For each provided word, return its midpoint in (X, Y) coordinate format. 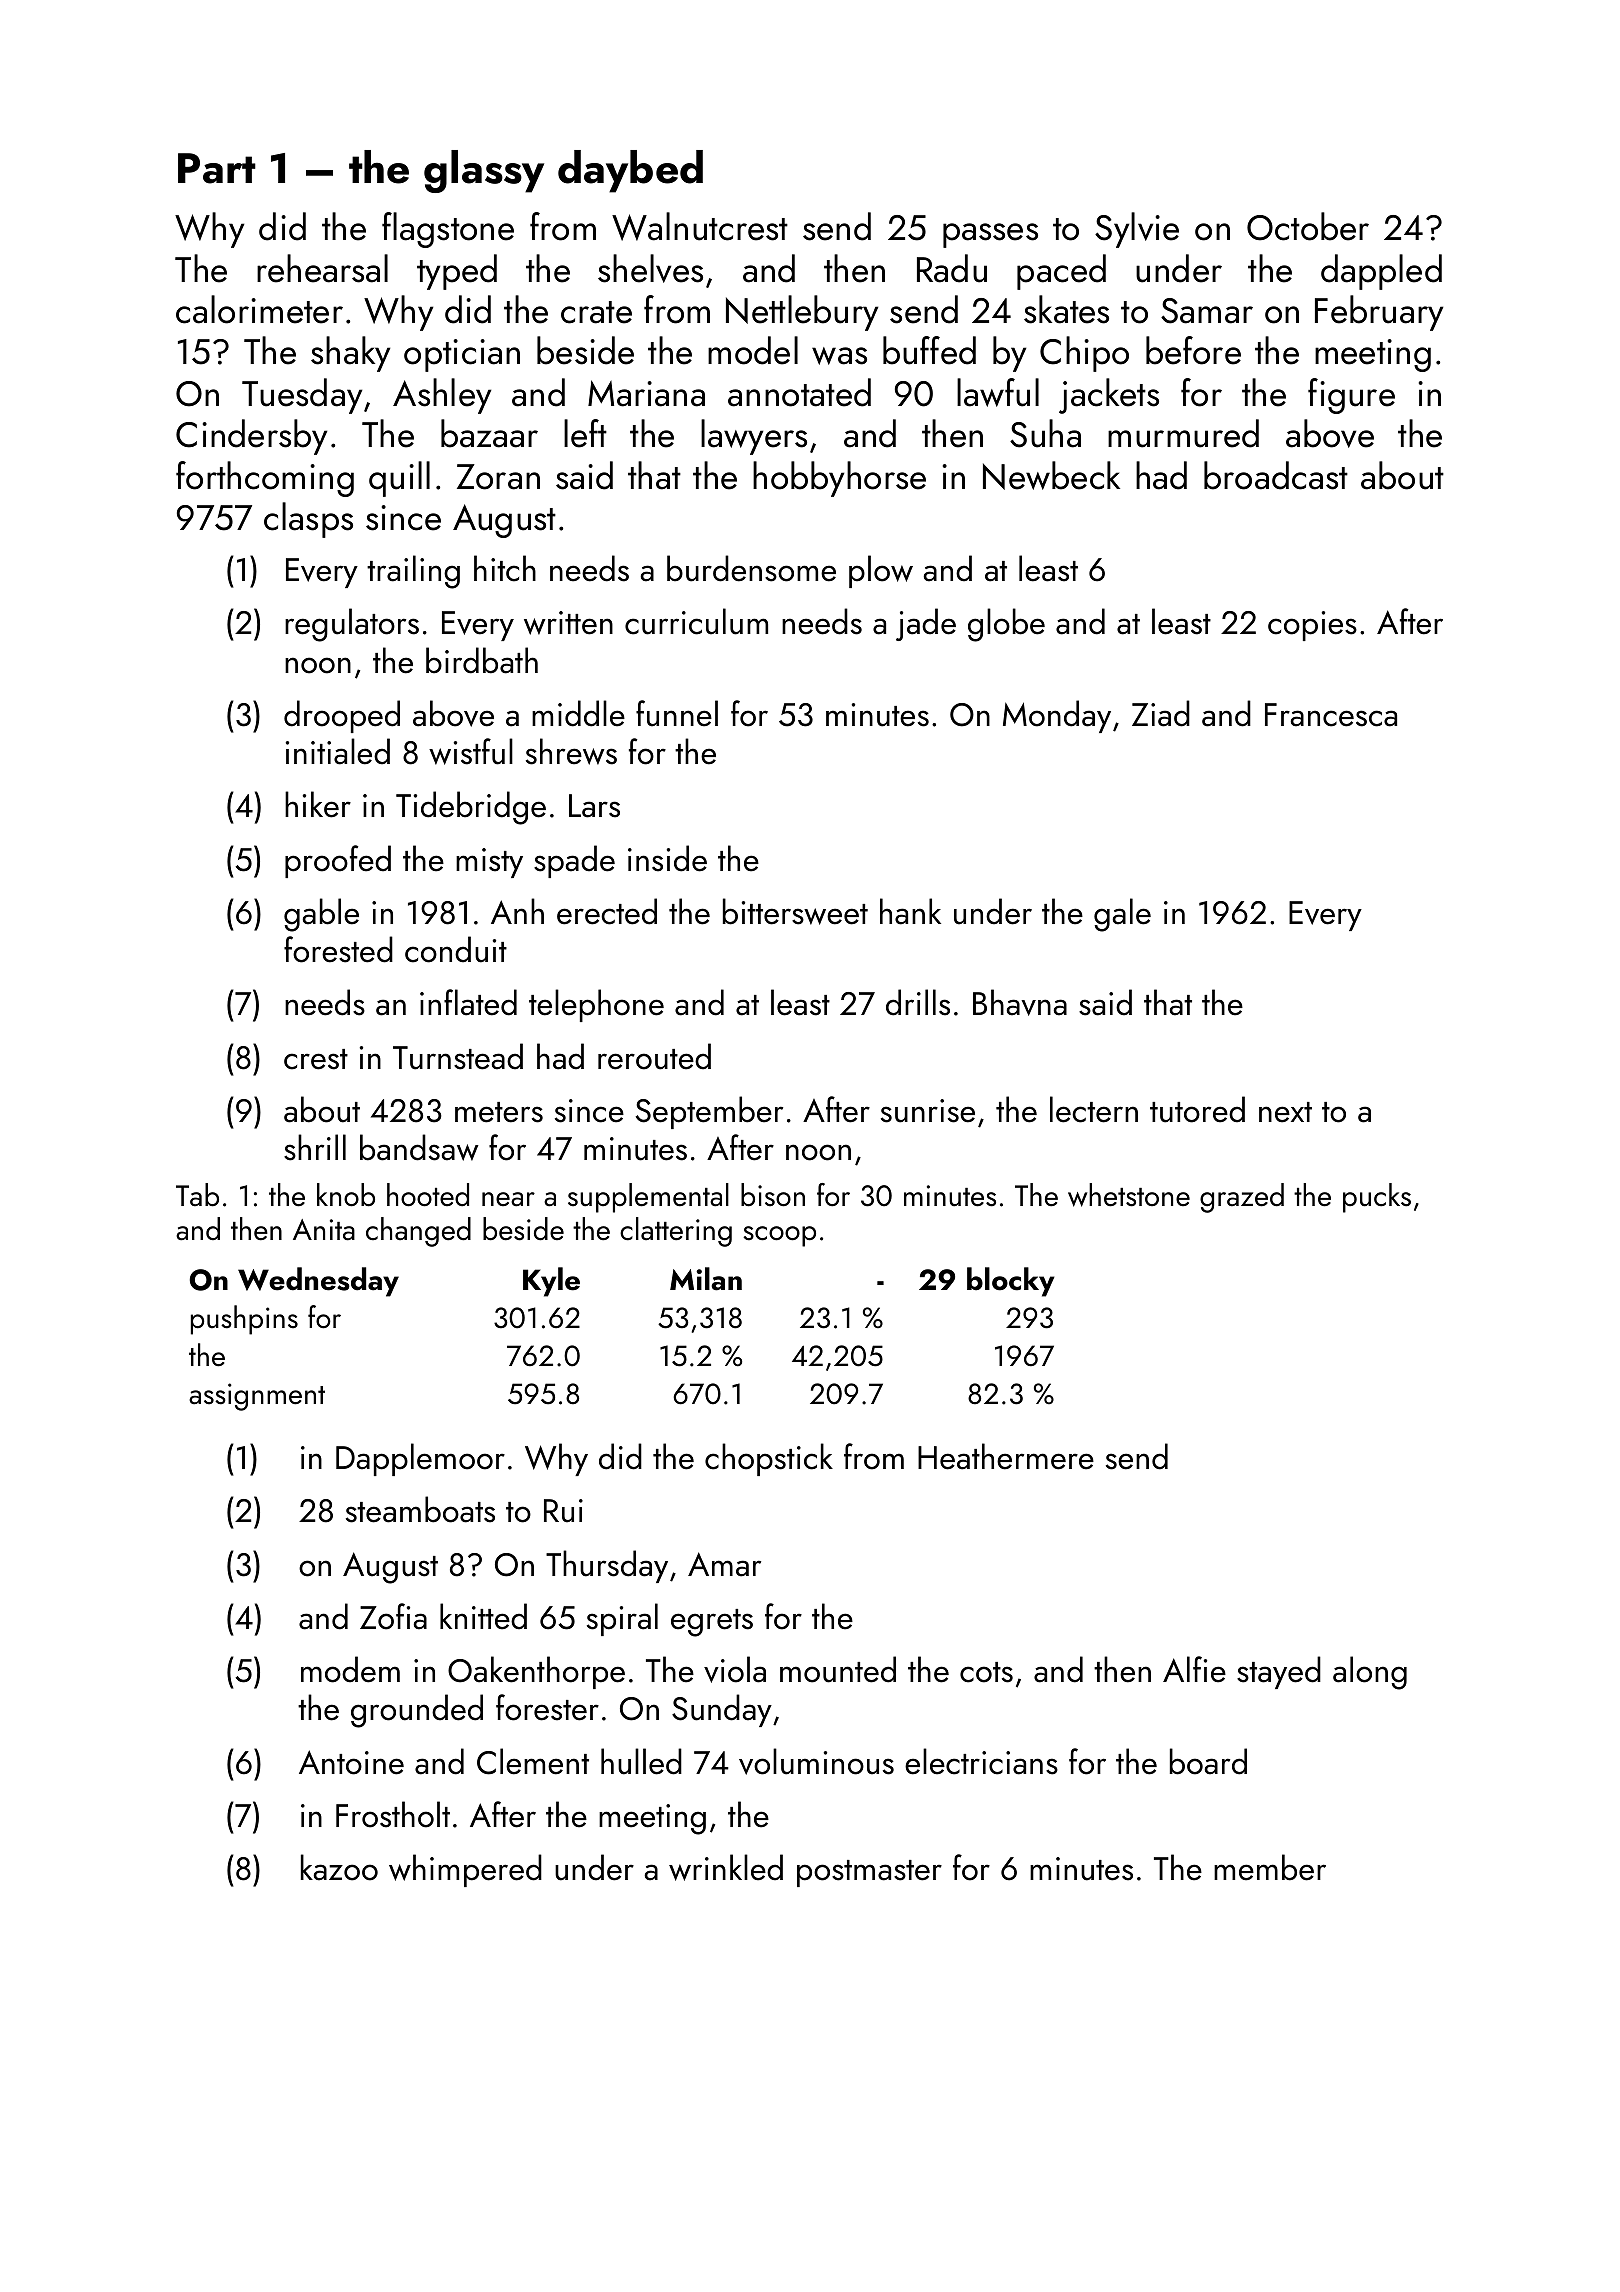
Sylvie (1137, 230)
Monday (1057, 716)
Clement (533, 1761)
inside (667, 858)
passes (990, 235)
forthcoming (265, 479)
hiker (318, 804)
